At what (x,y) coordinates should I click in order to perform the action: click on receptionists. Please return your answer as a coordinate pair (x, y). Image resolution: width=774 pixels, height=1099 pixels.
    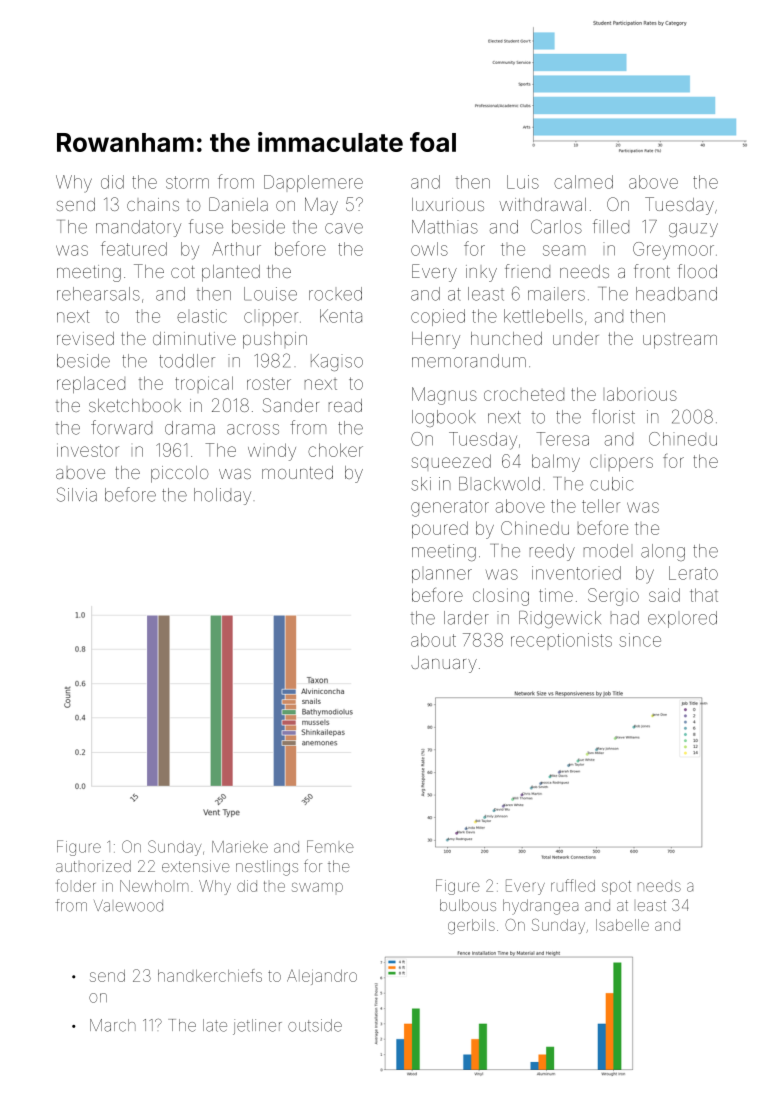
    Looking at the image, I should click on (561, 640).
